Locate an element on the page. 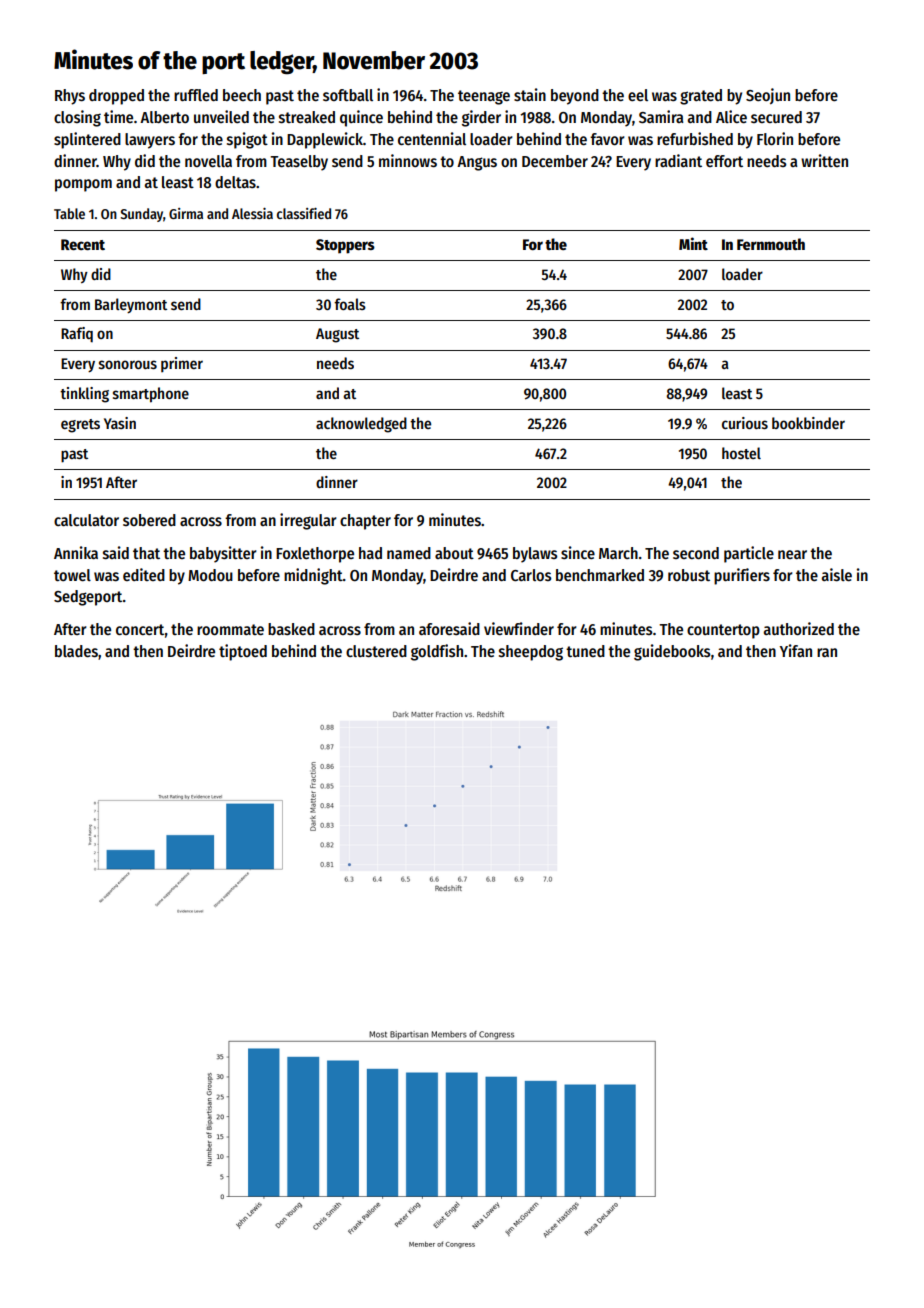 The width and height of the document is (924, 1308). foals is located at coordinates (350, 304).
